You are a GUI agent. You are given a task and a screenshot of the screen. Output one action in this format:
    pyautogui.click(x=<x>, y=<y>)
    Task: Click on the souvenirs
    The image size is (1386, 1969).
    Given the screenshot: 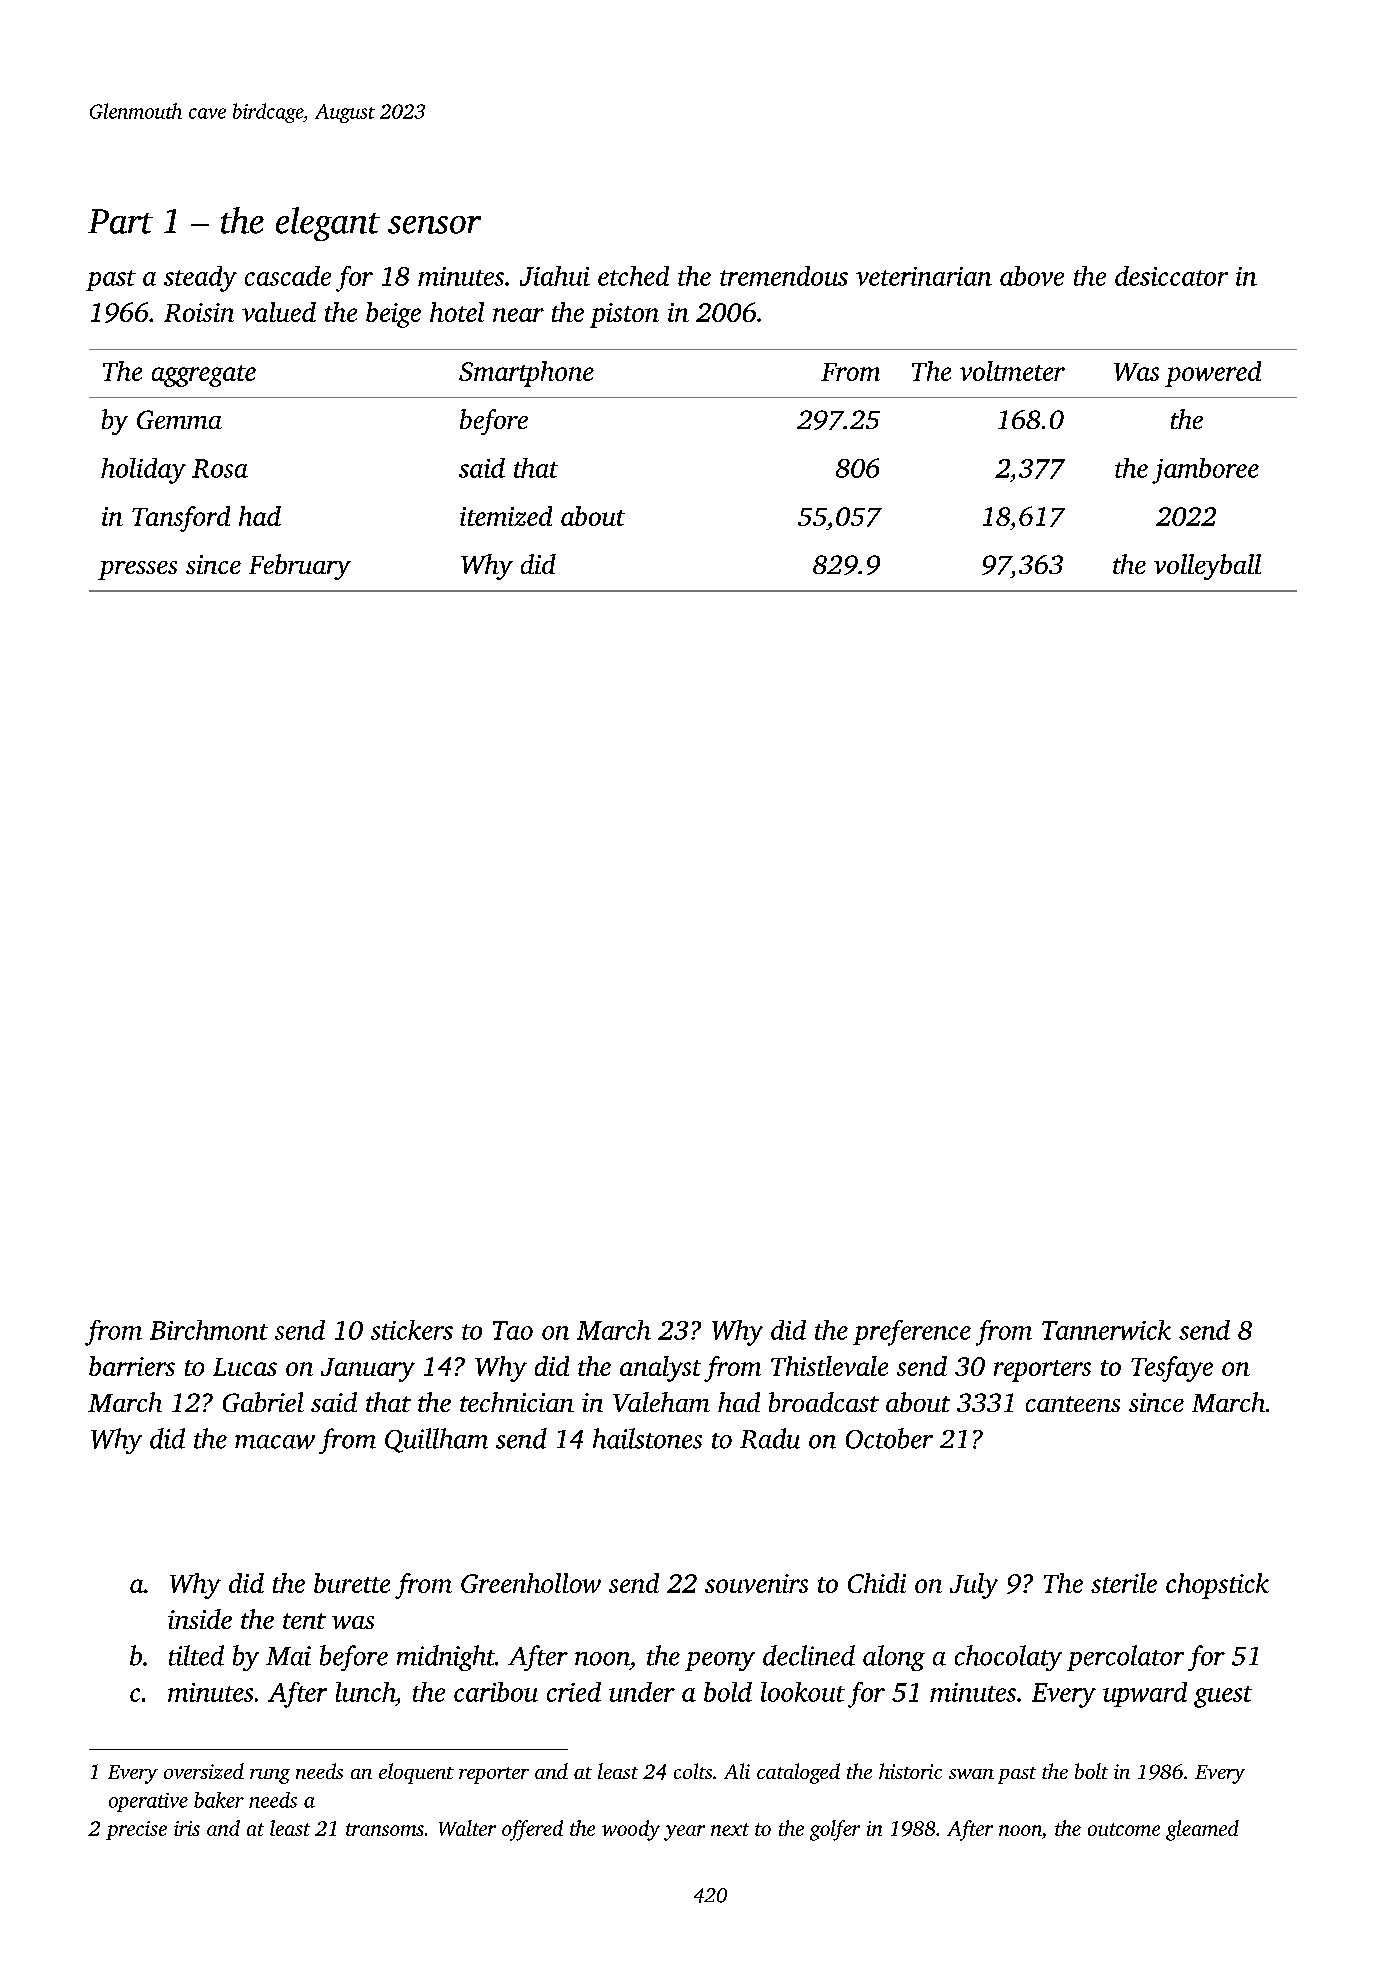 What is the action you would take?
    pyautogui.click(x=756, y=1583)
